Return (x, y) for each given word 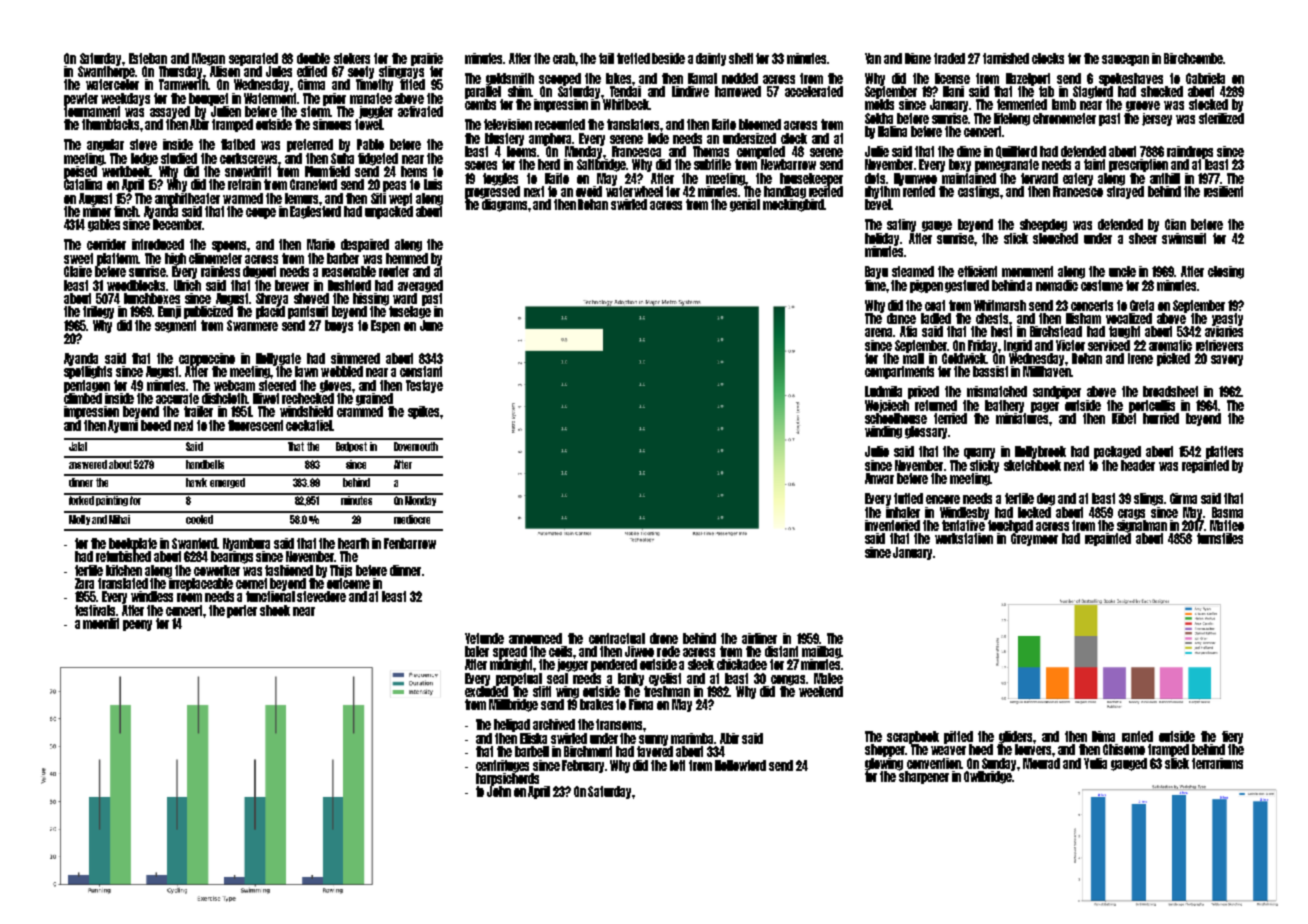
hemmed (407, 258)
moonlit (101, 623)
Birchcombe (1193, 58)
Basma (1227, 512)
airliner (759, 638)
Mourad (1041, 763)
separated (253, 59)
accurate (177, 398)
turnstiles (1220, 538)
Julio (877, 451)
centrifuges (502, 766)
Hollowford (740, 765)
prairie (427, 59)
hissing (371, 299)
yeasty (1227, 319)
